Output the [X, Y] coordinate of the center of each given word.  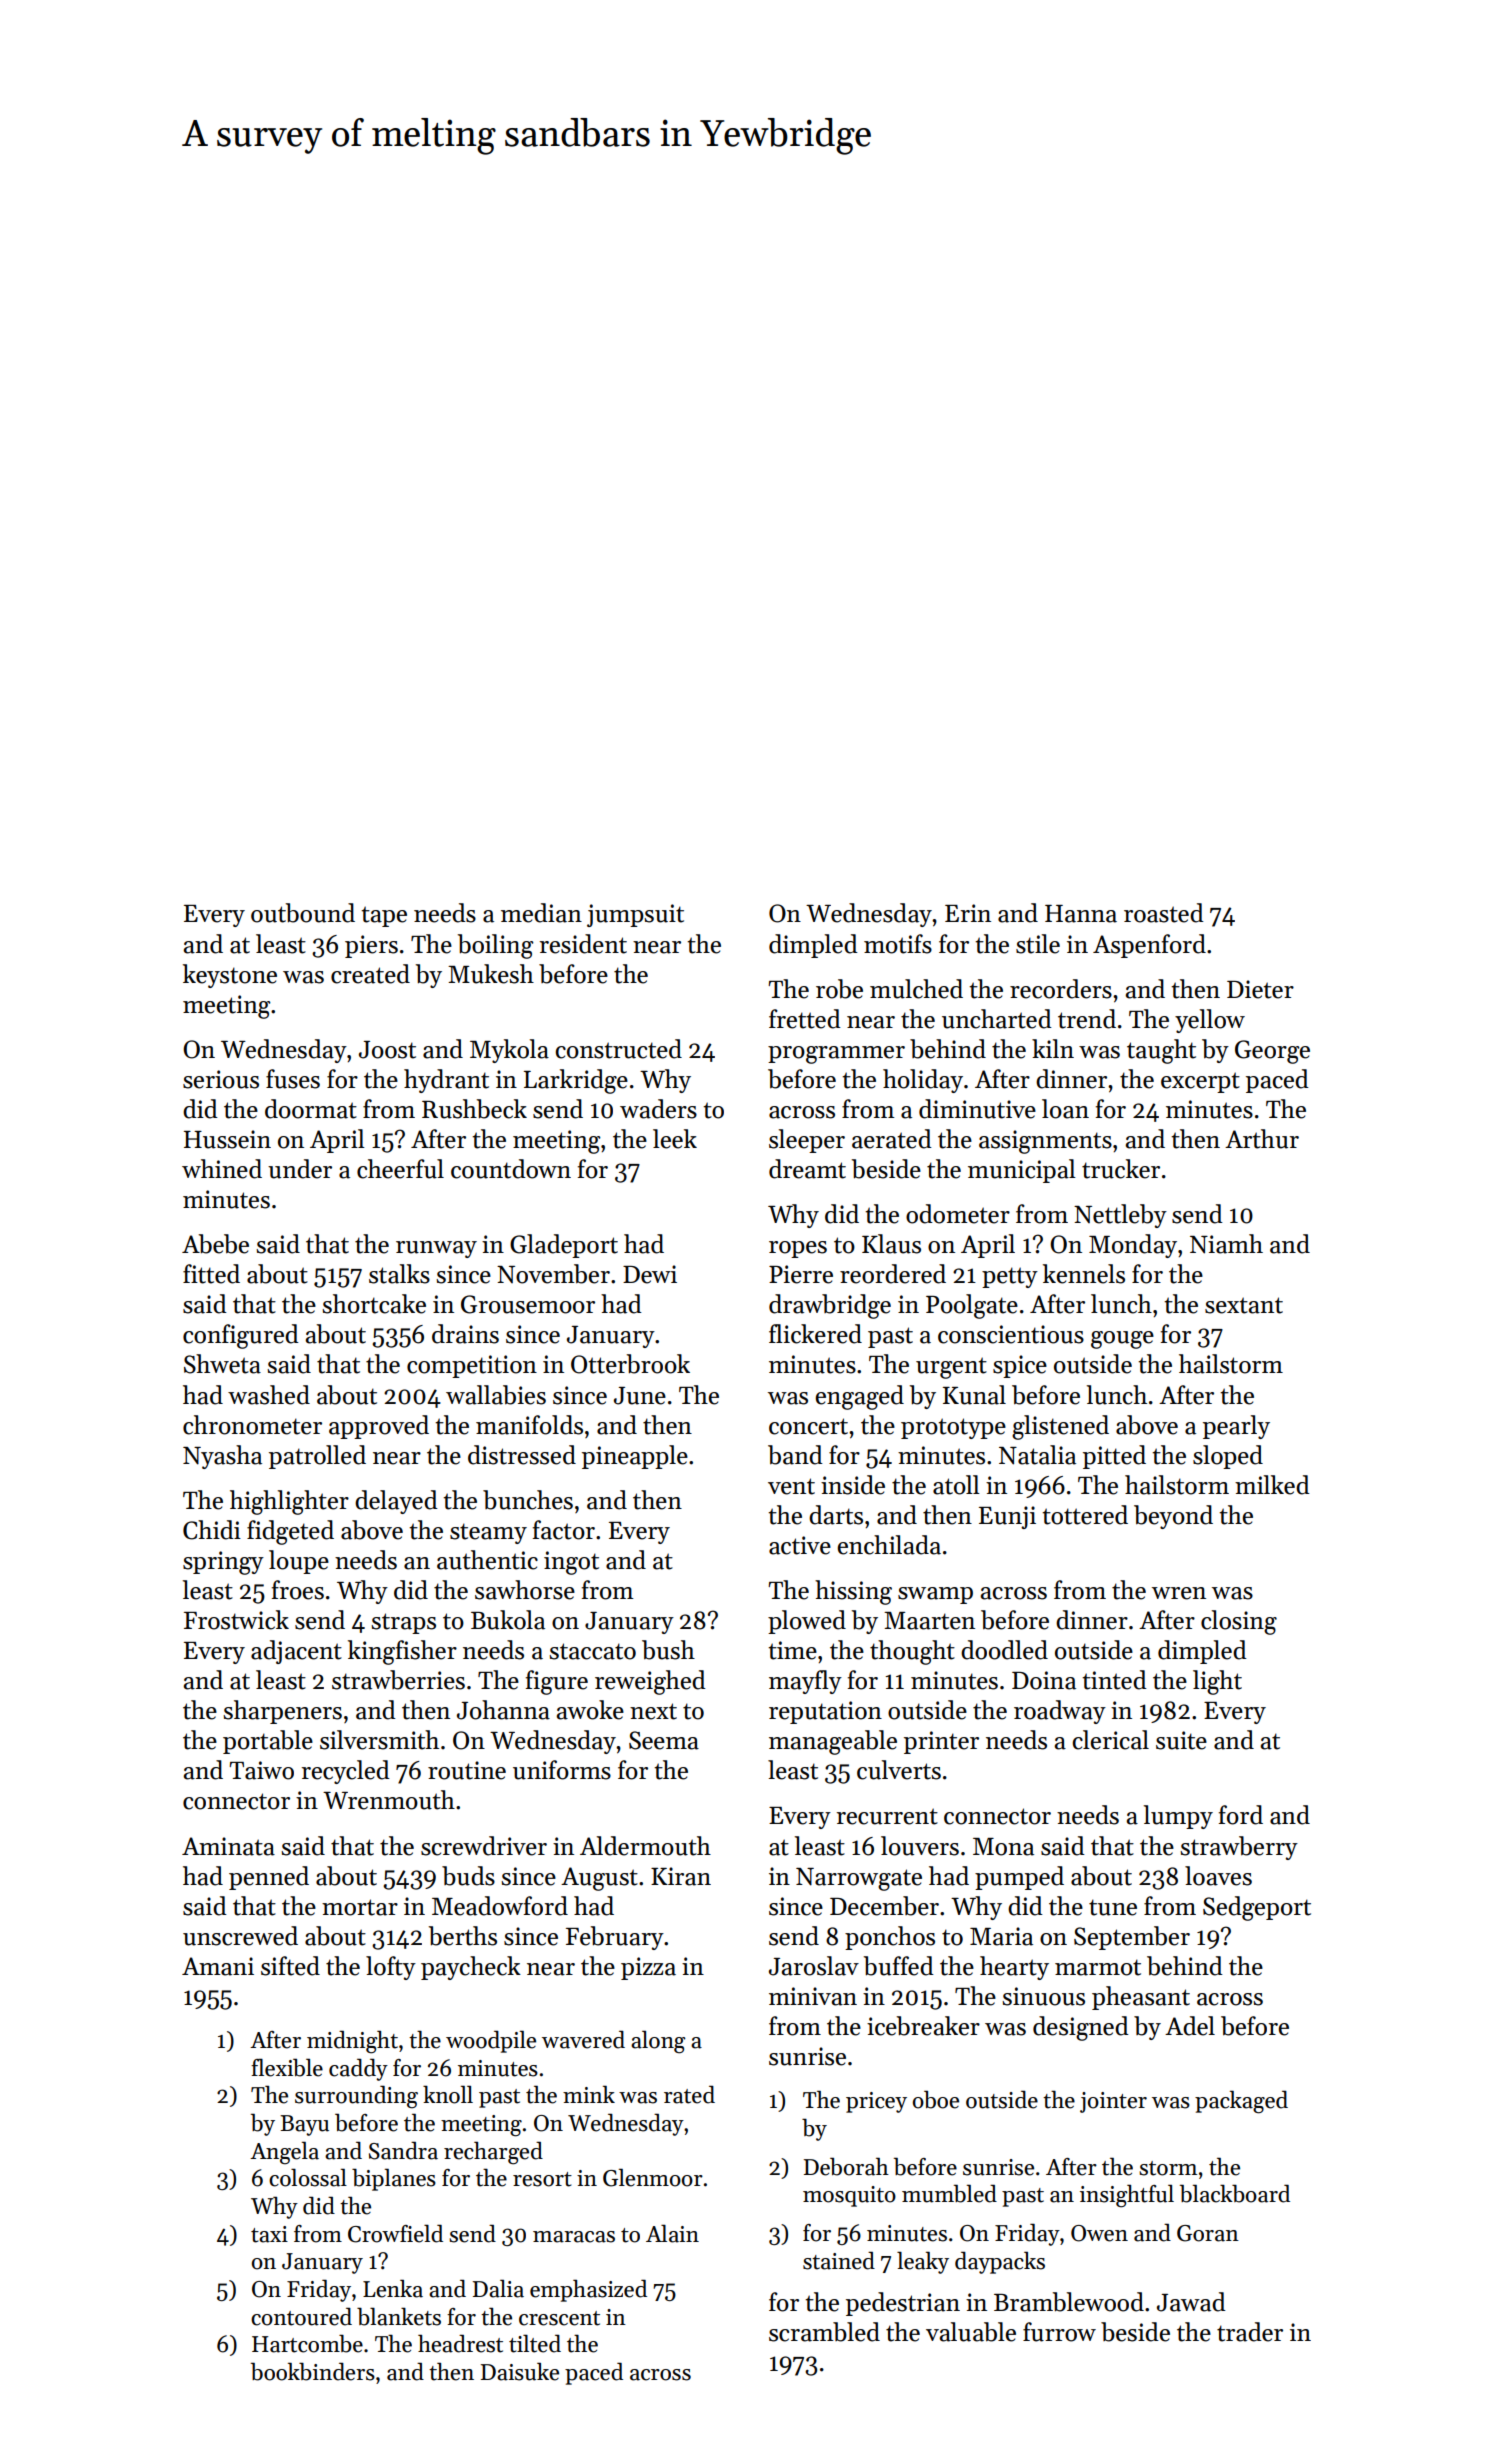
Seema [664, 1740]
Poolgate [972, 1306]
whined [222, 1169]
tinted [1114, 1680]
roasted [1164, 913]
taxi [269, 2234]
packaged [1241, 2102]
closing [1239, 1622]
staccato [592, 1651]
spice [1020, 1366]
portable [268, 1742]
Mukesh [491, 974]
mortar [360, 1907]
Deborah [846, 2166]
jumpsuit [635, 915]
